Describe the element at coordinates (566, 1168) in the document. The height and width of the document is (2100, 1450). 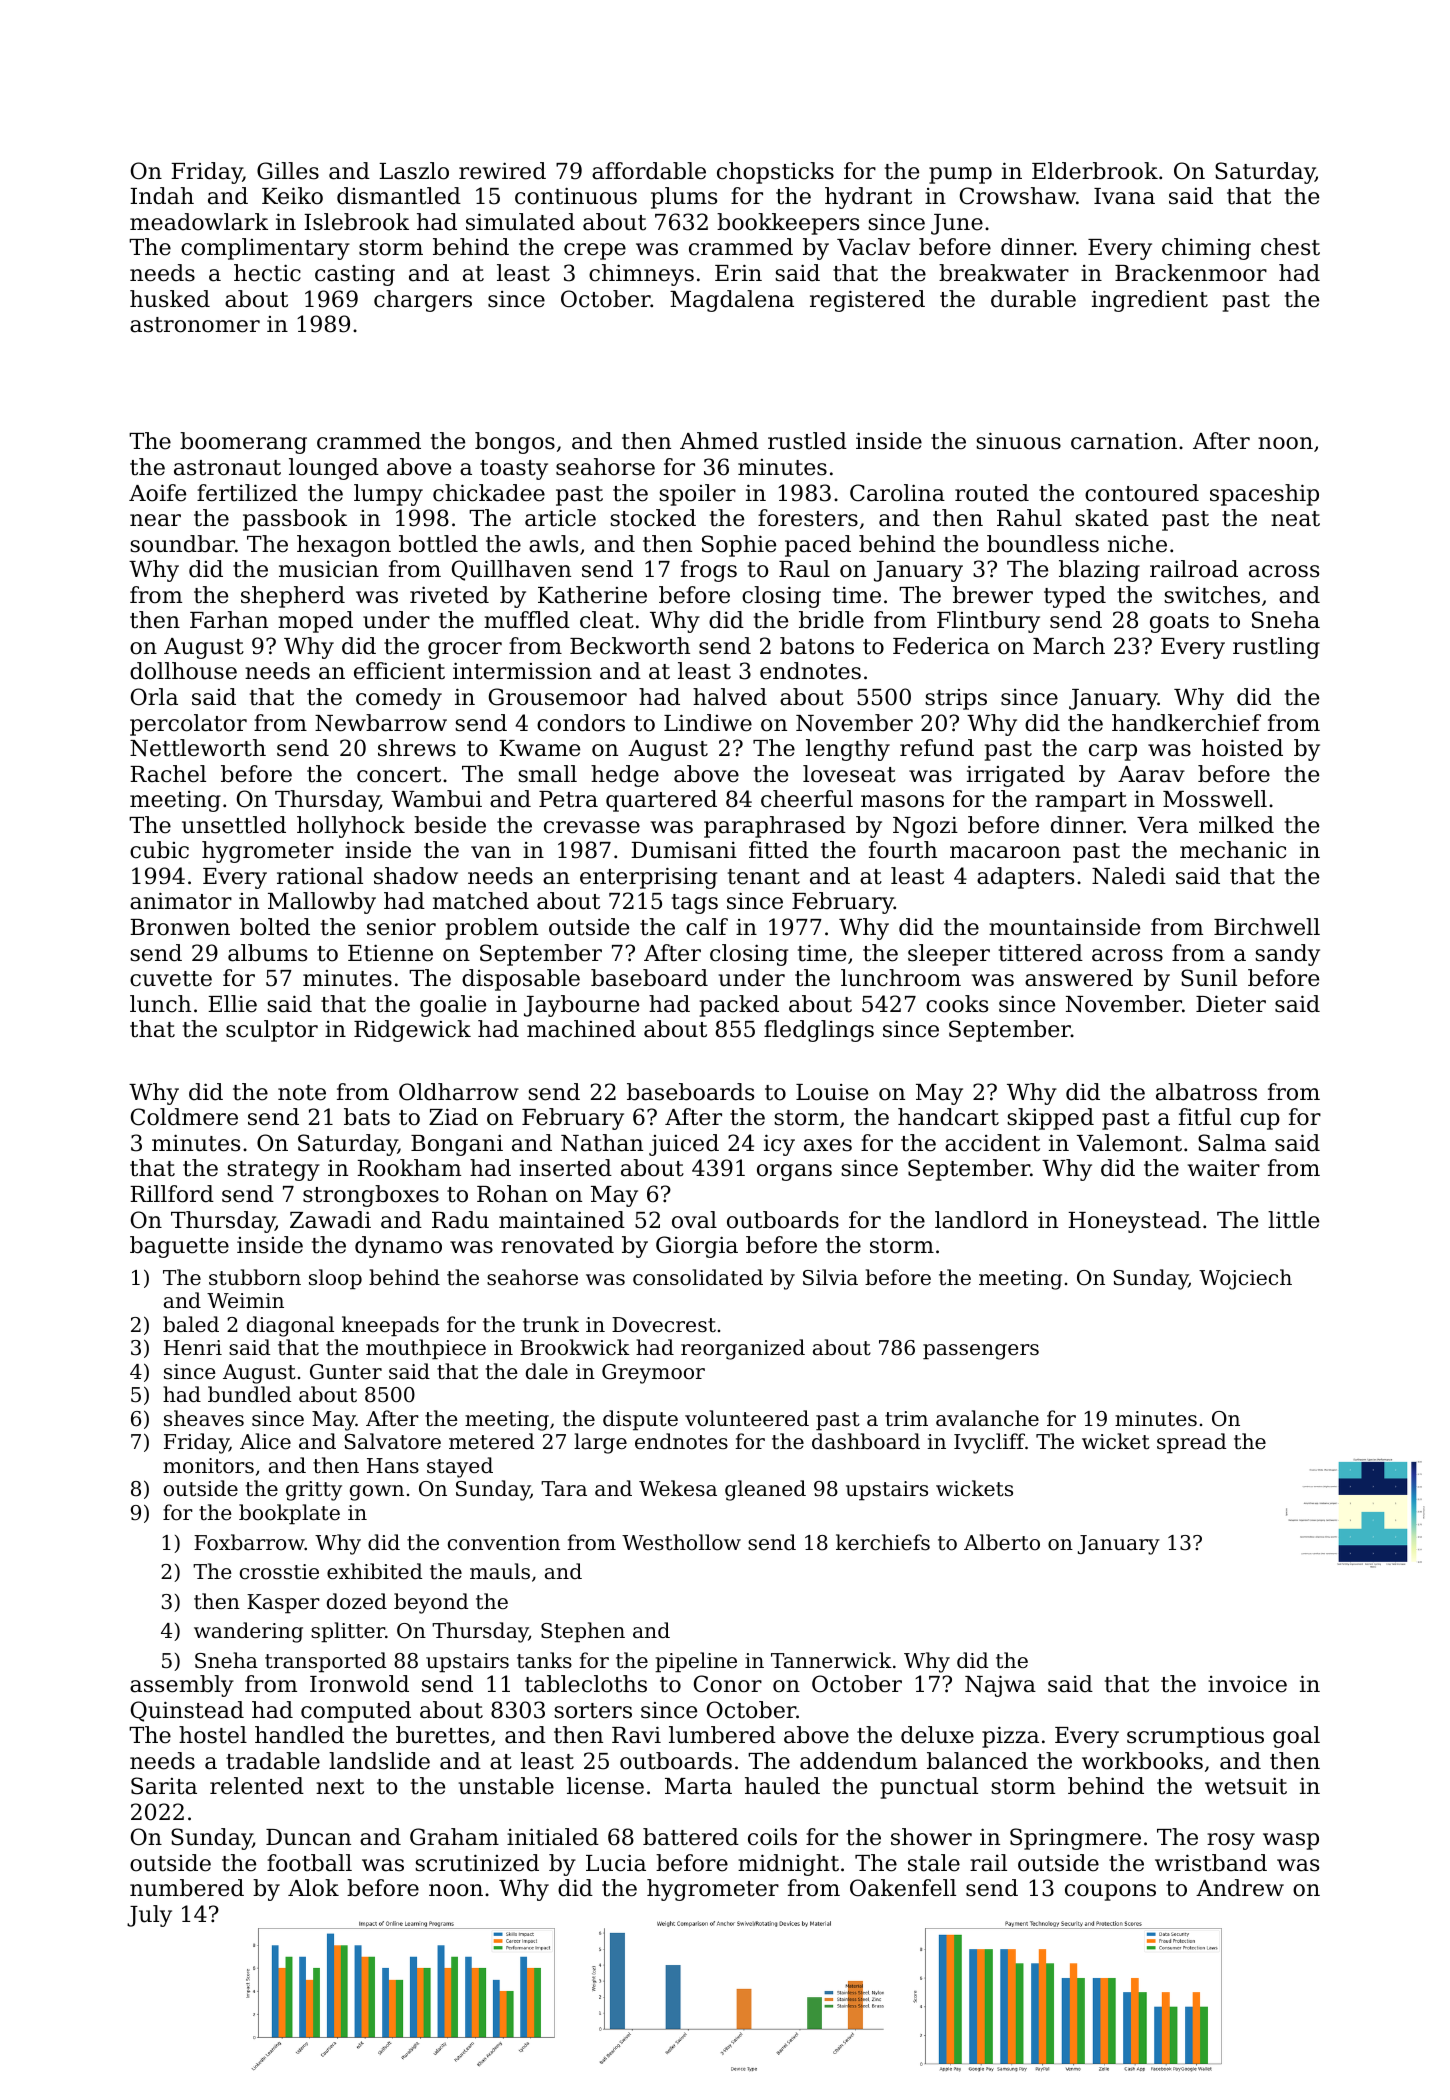
I see `inserted` at that location.
